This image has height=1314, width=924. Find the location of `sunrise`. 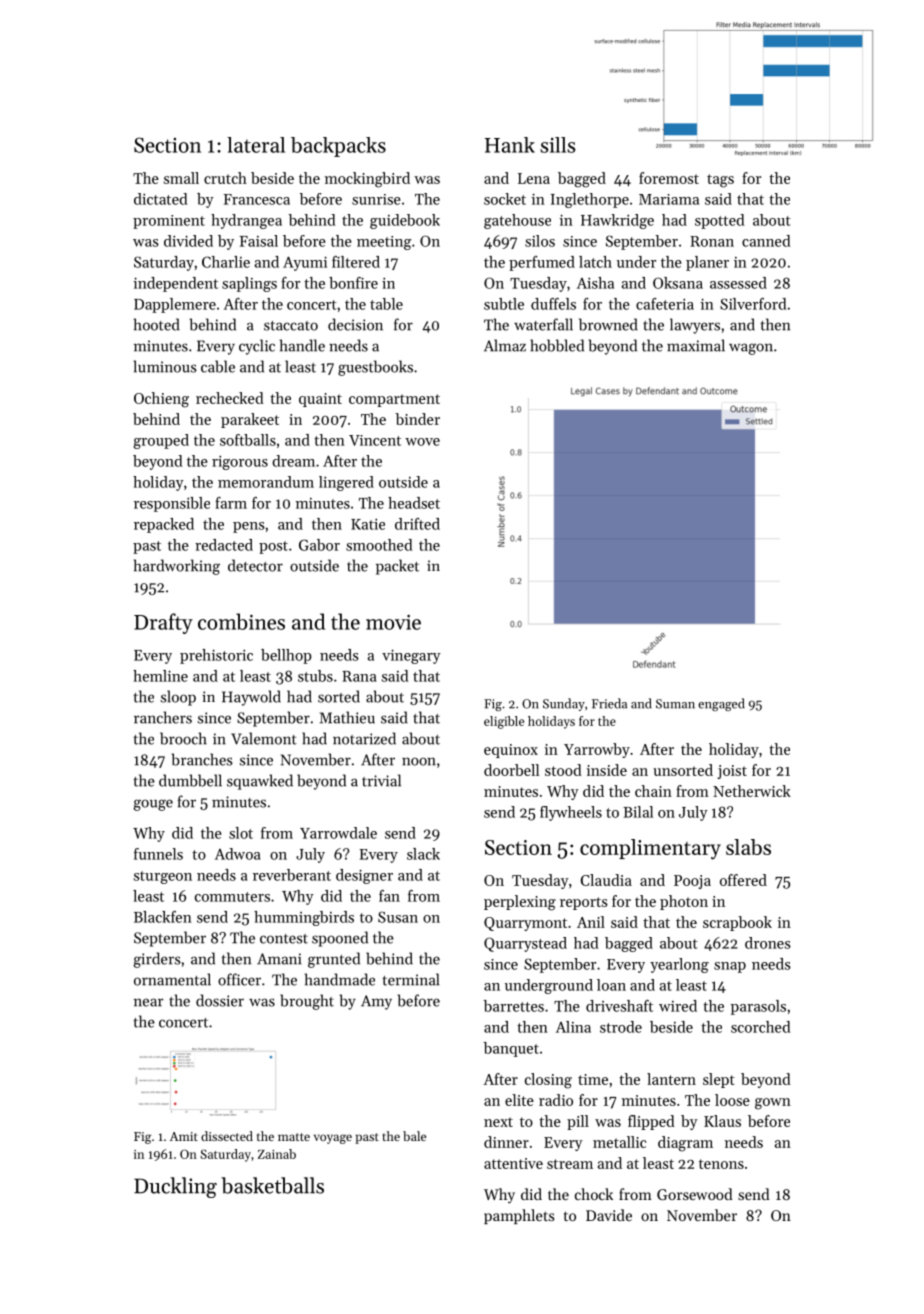

sunrise is located at coordinates (376, 199).
